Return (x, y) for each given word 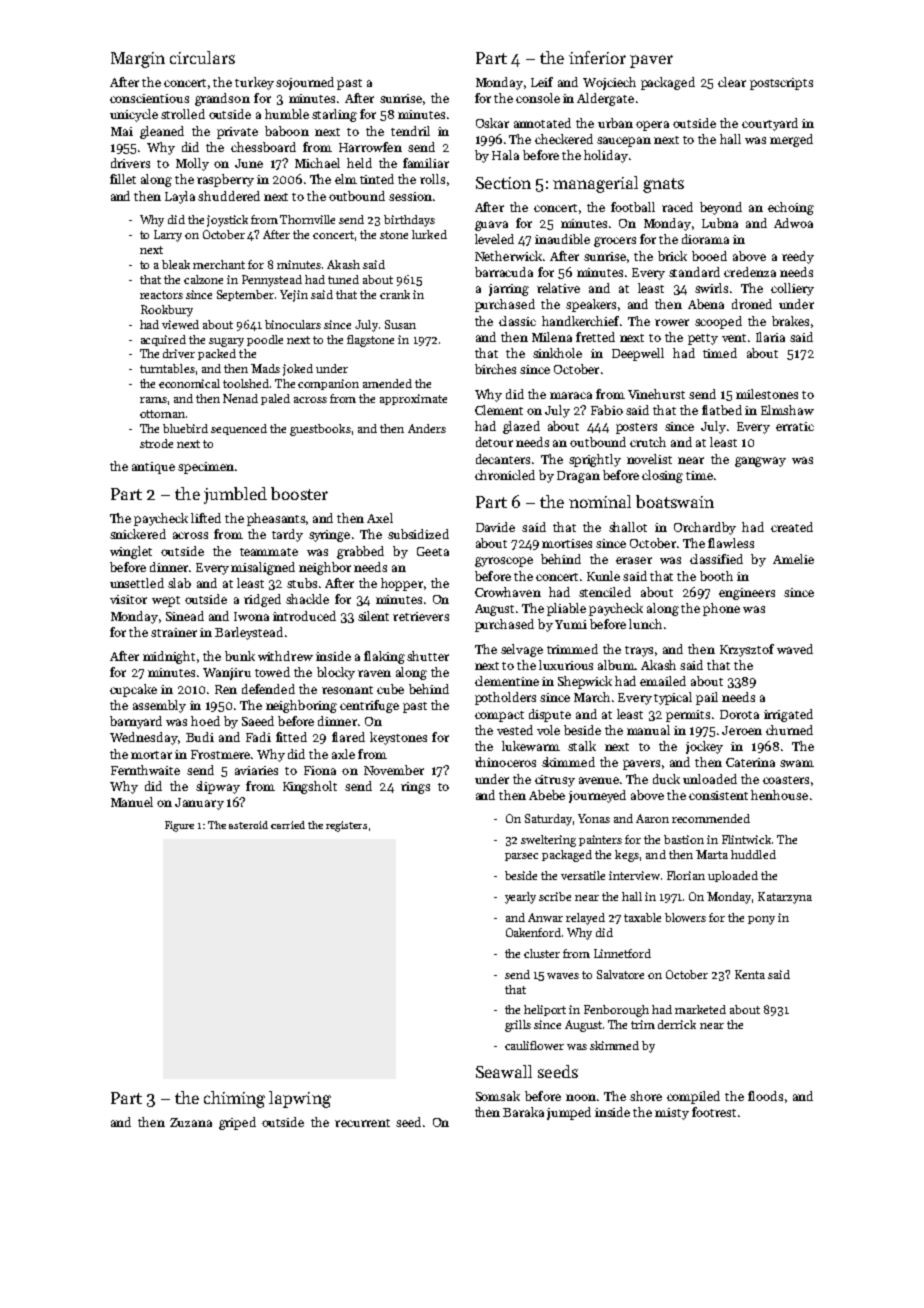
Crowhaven (508, 592)
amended (387, 383)
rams (153, 400)
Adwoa (793, 223)
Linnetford (622, 953)
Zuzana (191, 1122)
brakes (790, 321)
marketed (700, 1009)
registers (346, 826)
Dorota (739, 714)
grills (518, 1026)
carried (288, 825)
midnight (169, 657)
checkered (564, 139)
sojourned (305, 83)
